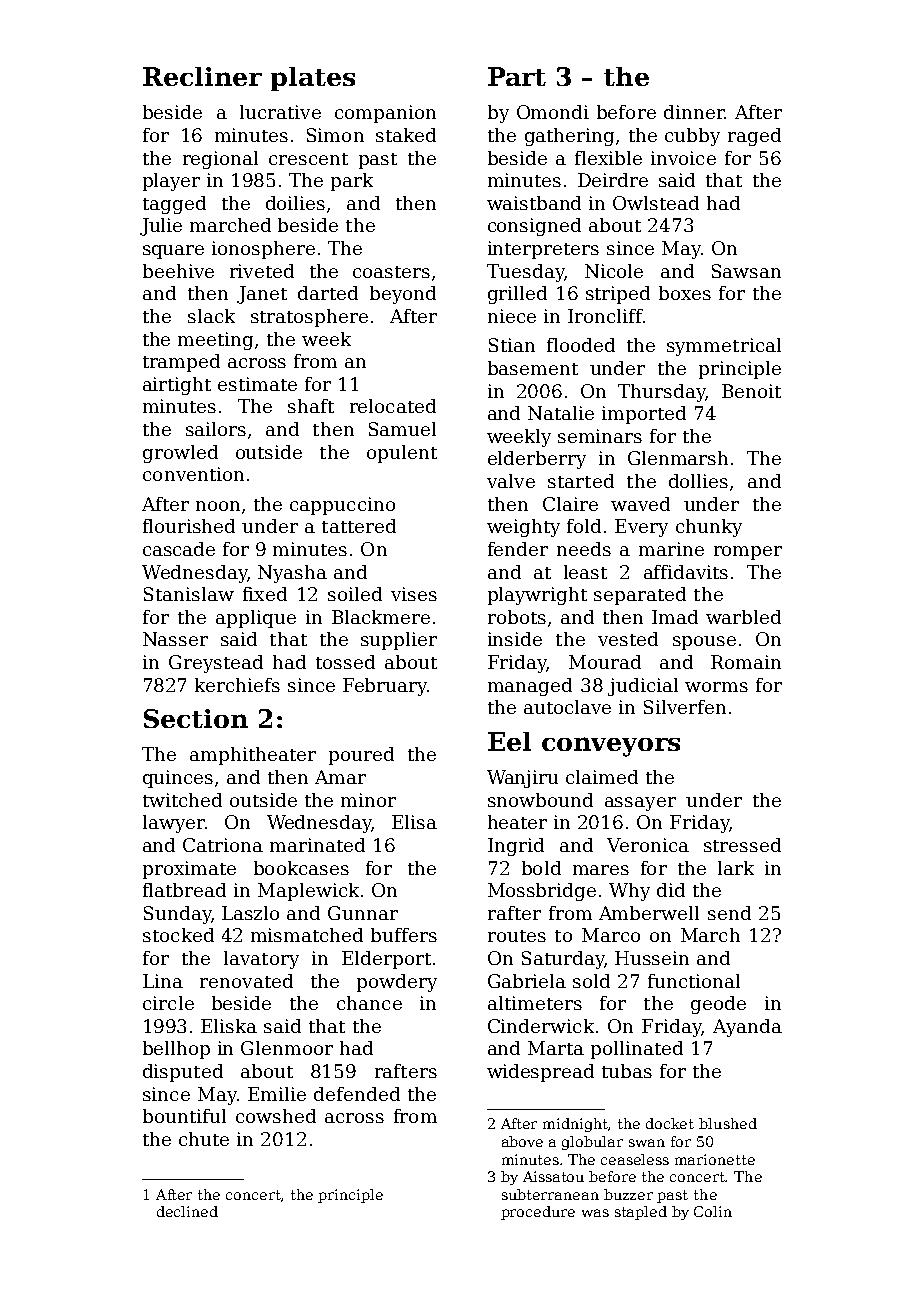  What do you see at coordinates (515, 639) in the screenshot?
I see `inside` at bounding box center [515, 639].
